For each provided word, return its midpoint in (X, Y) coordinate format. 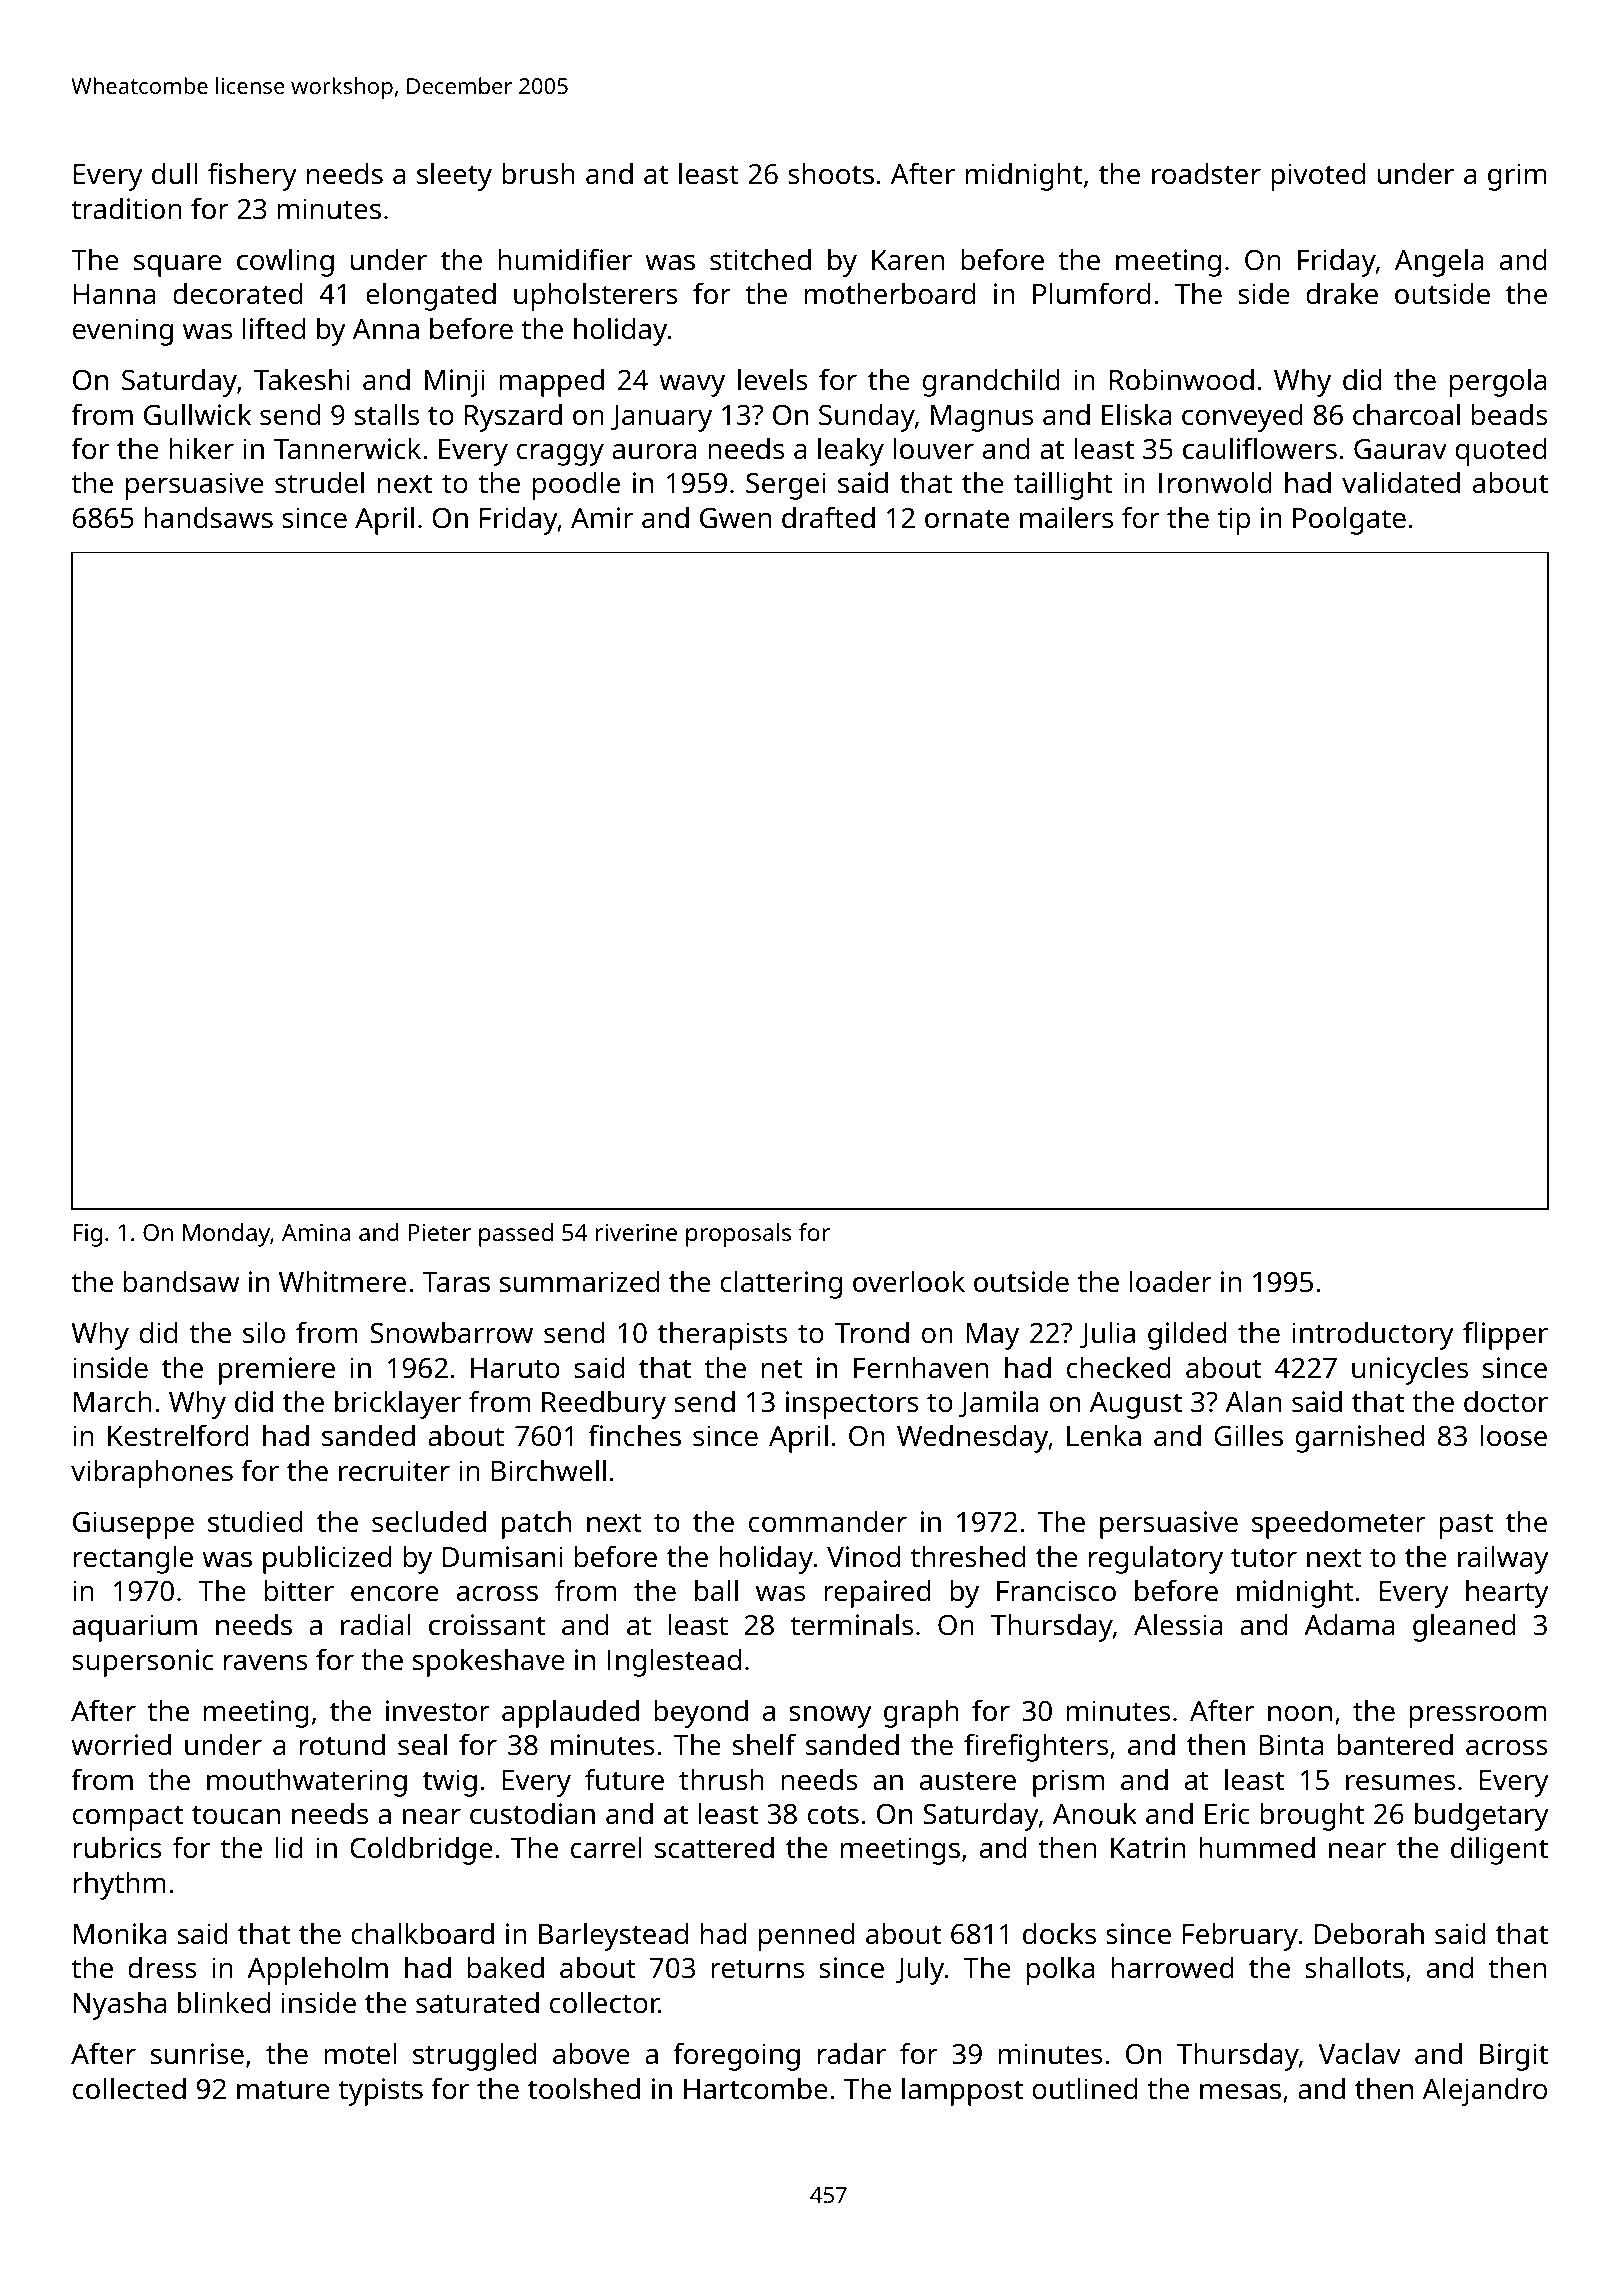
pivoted (1318, 177)
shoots (831, 174)
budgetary (1482, 1817)
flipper (1505, 1335)
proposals (738, 1235)
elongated (431, 297)
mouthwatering (307, 1783)
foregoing (736, 2056)
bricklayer (398, 1405)
